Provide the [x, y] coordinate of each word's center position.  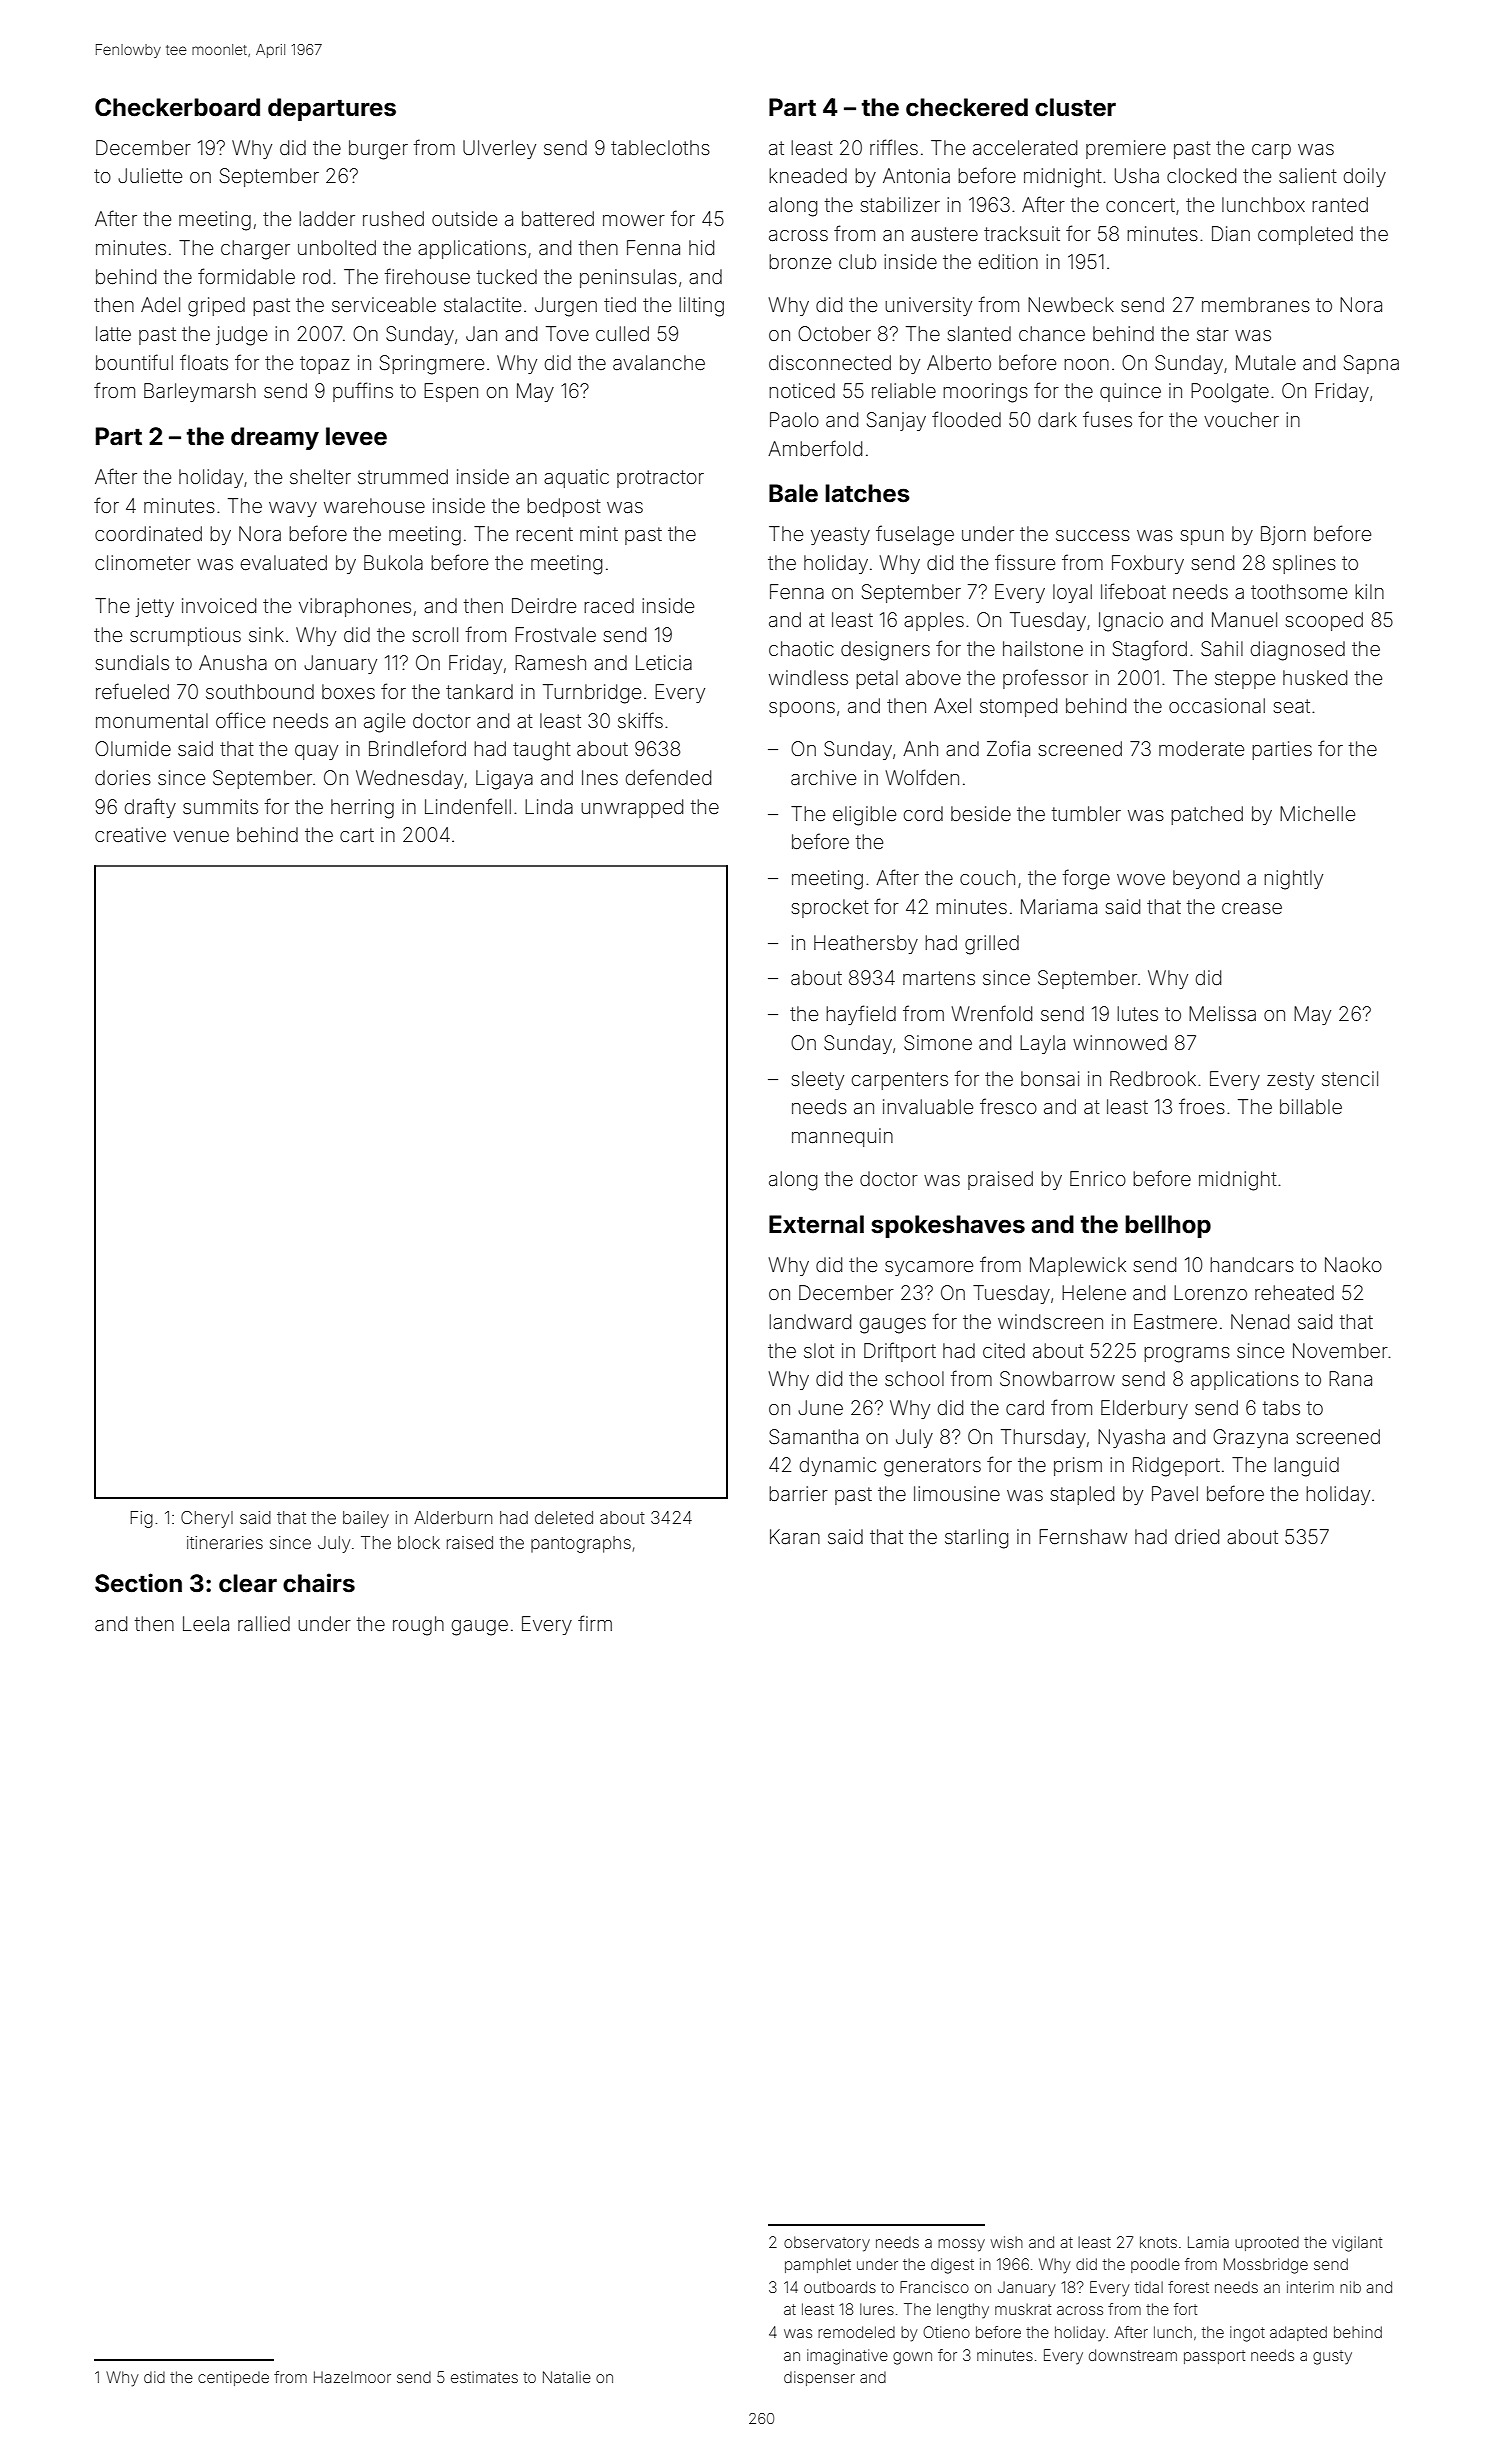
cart [357, 835]
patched [1207, 815]
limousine [957, 1493]
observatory [827, 2244]
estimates [484, 2377]
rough [418, 1626]
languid [1306, 1467]
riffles [894, 147]
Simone [938, 1043]
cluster [1075, 107]
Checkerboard [177, 107]
